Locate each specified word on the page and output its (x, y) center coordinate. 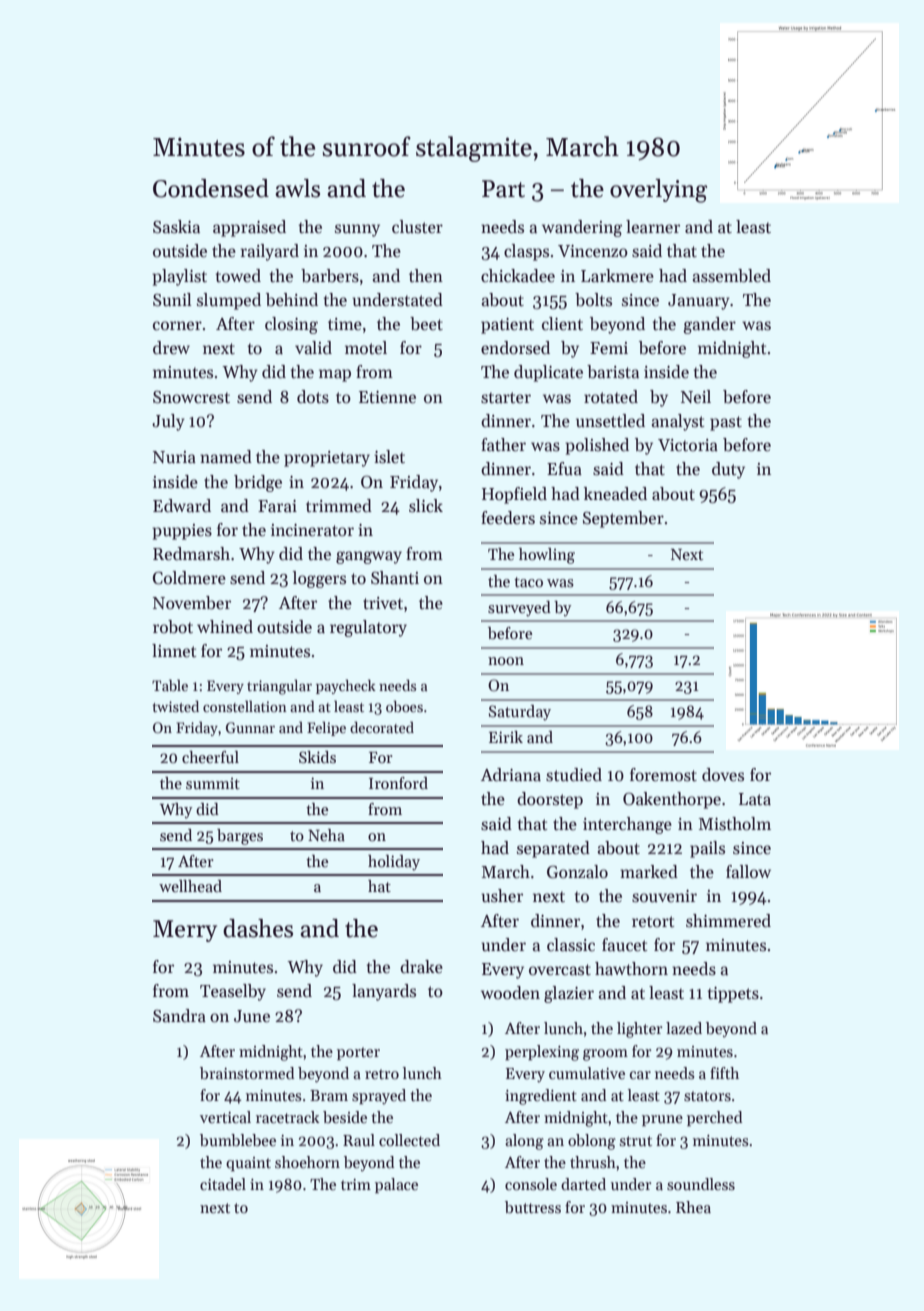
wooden (510, 993)
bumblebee (238, 1140)
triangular (279, 687)
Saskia (176, 227)
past (726, 423)
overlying (658, 191)
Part (503, 189)
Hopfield (514, 495)
